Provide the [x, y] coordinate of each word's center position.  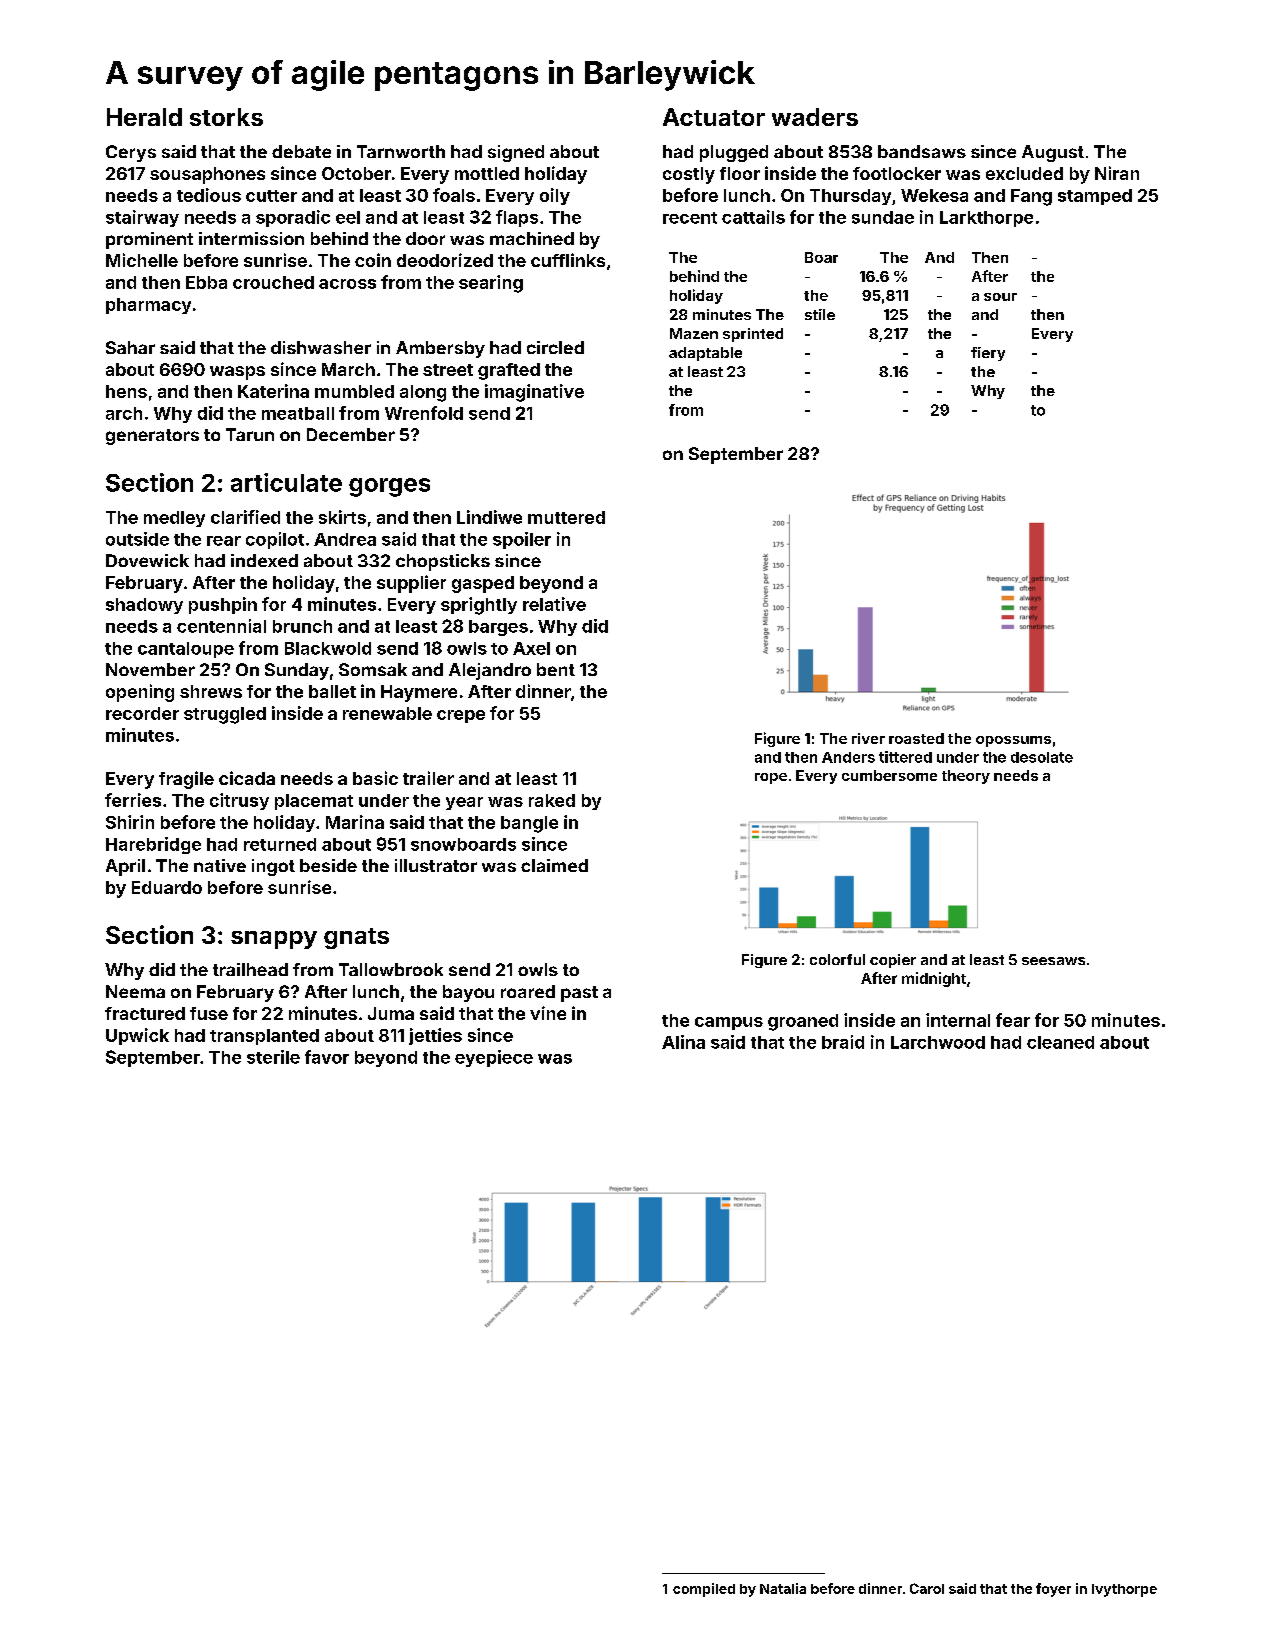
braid [843, 1042]
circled [555, 347]
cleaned [1060, 1042]
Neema [135, 991]
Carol [927, 1588]
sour [1000, 297]
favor [327, 1057]
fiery [988, 354]
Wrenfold [424, 413]
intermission [251, 238]
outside [137, 539]
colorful [837, 959]
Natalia [783, 1588]
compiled [704, 1590]
